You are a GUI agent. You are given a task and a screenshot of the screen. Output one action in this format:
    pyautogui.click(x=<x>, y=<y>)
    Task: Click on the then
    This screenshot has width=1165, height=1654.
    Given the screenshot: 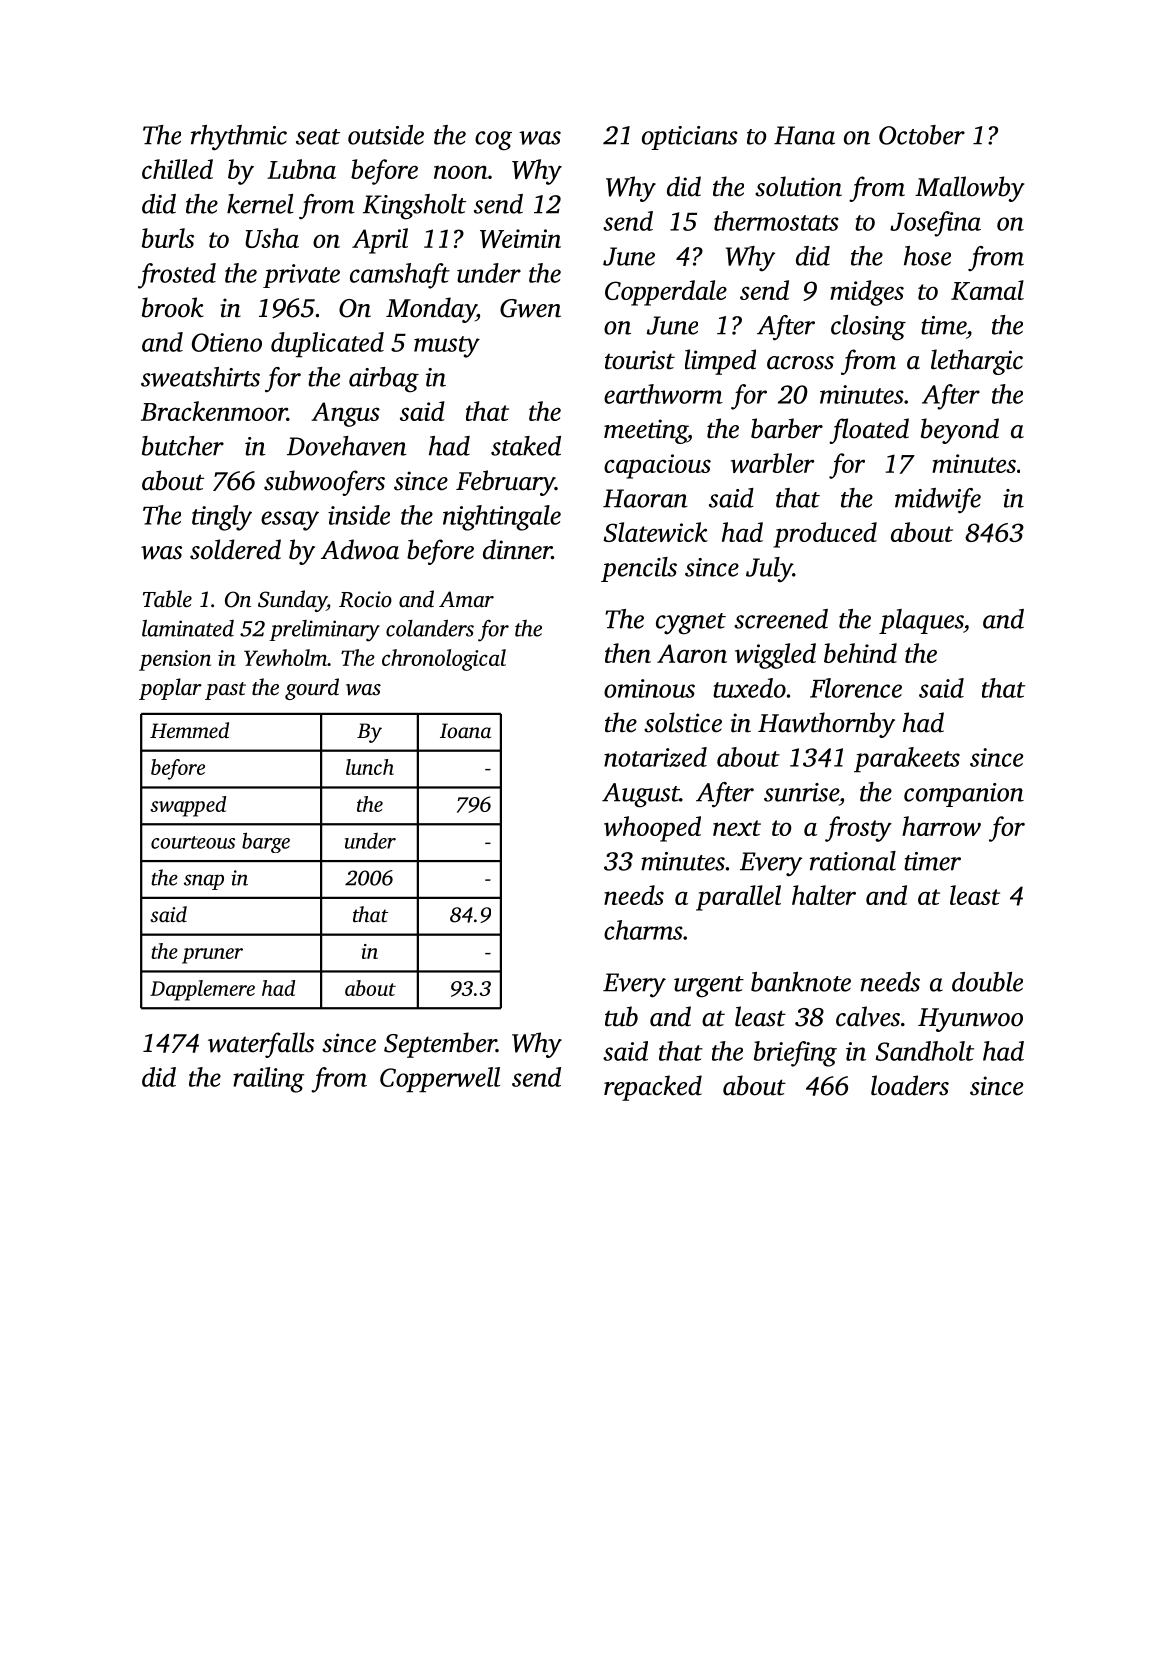 What is the action you would take?
    pyautogui.click(x=628, y=653)
